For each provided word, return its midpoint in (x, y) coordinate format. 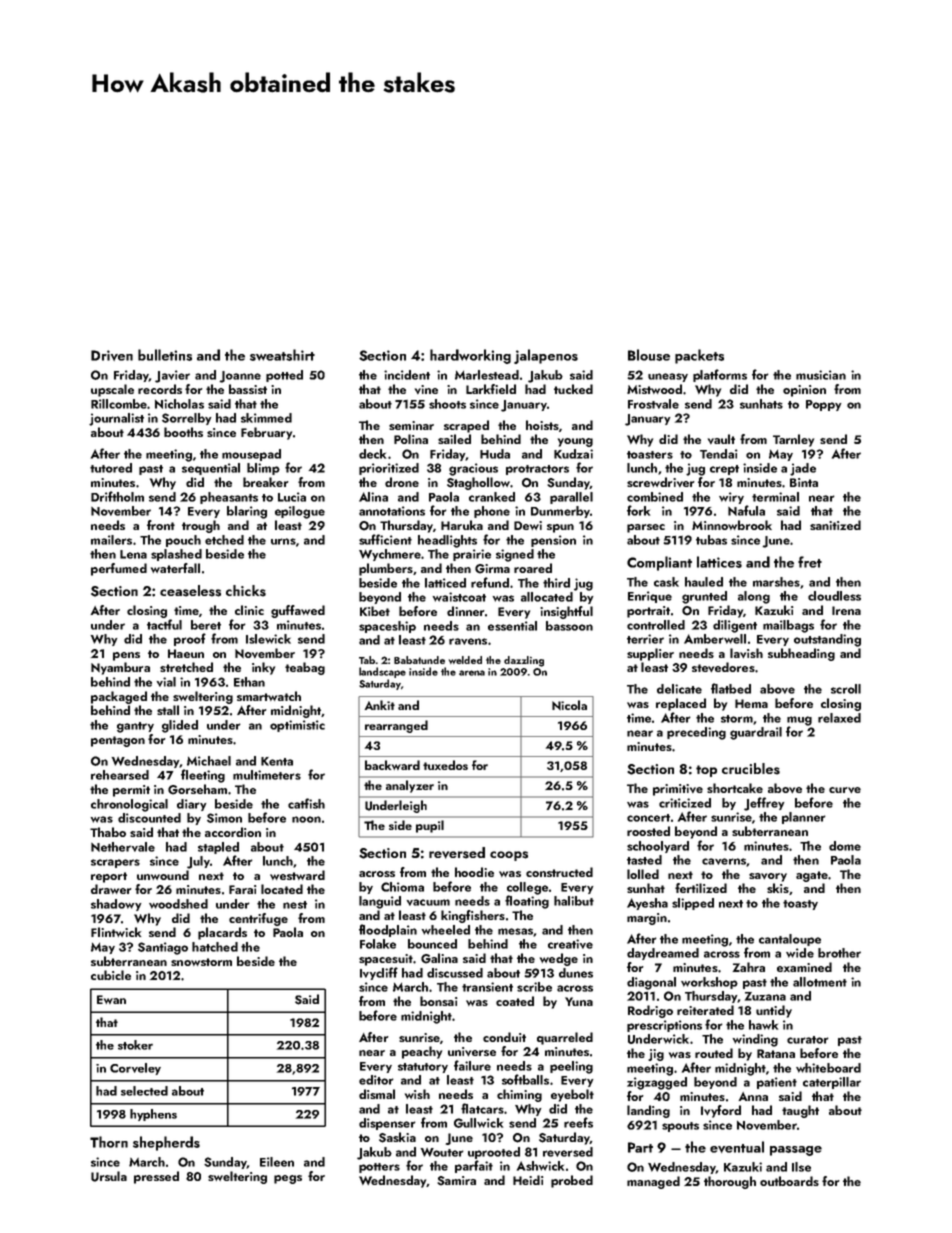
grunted (704, 597)
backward (392, 765)
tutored (111, 468)
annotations (392, 511)
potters (379, 1168)
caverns (724, 861)
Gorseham (197, 789)
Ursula (109, 1176)
